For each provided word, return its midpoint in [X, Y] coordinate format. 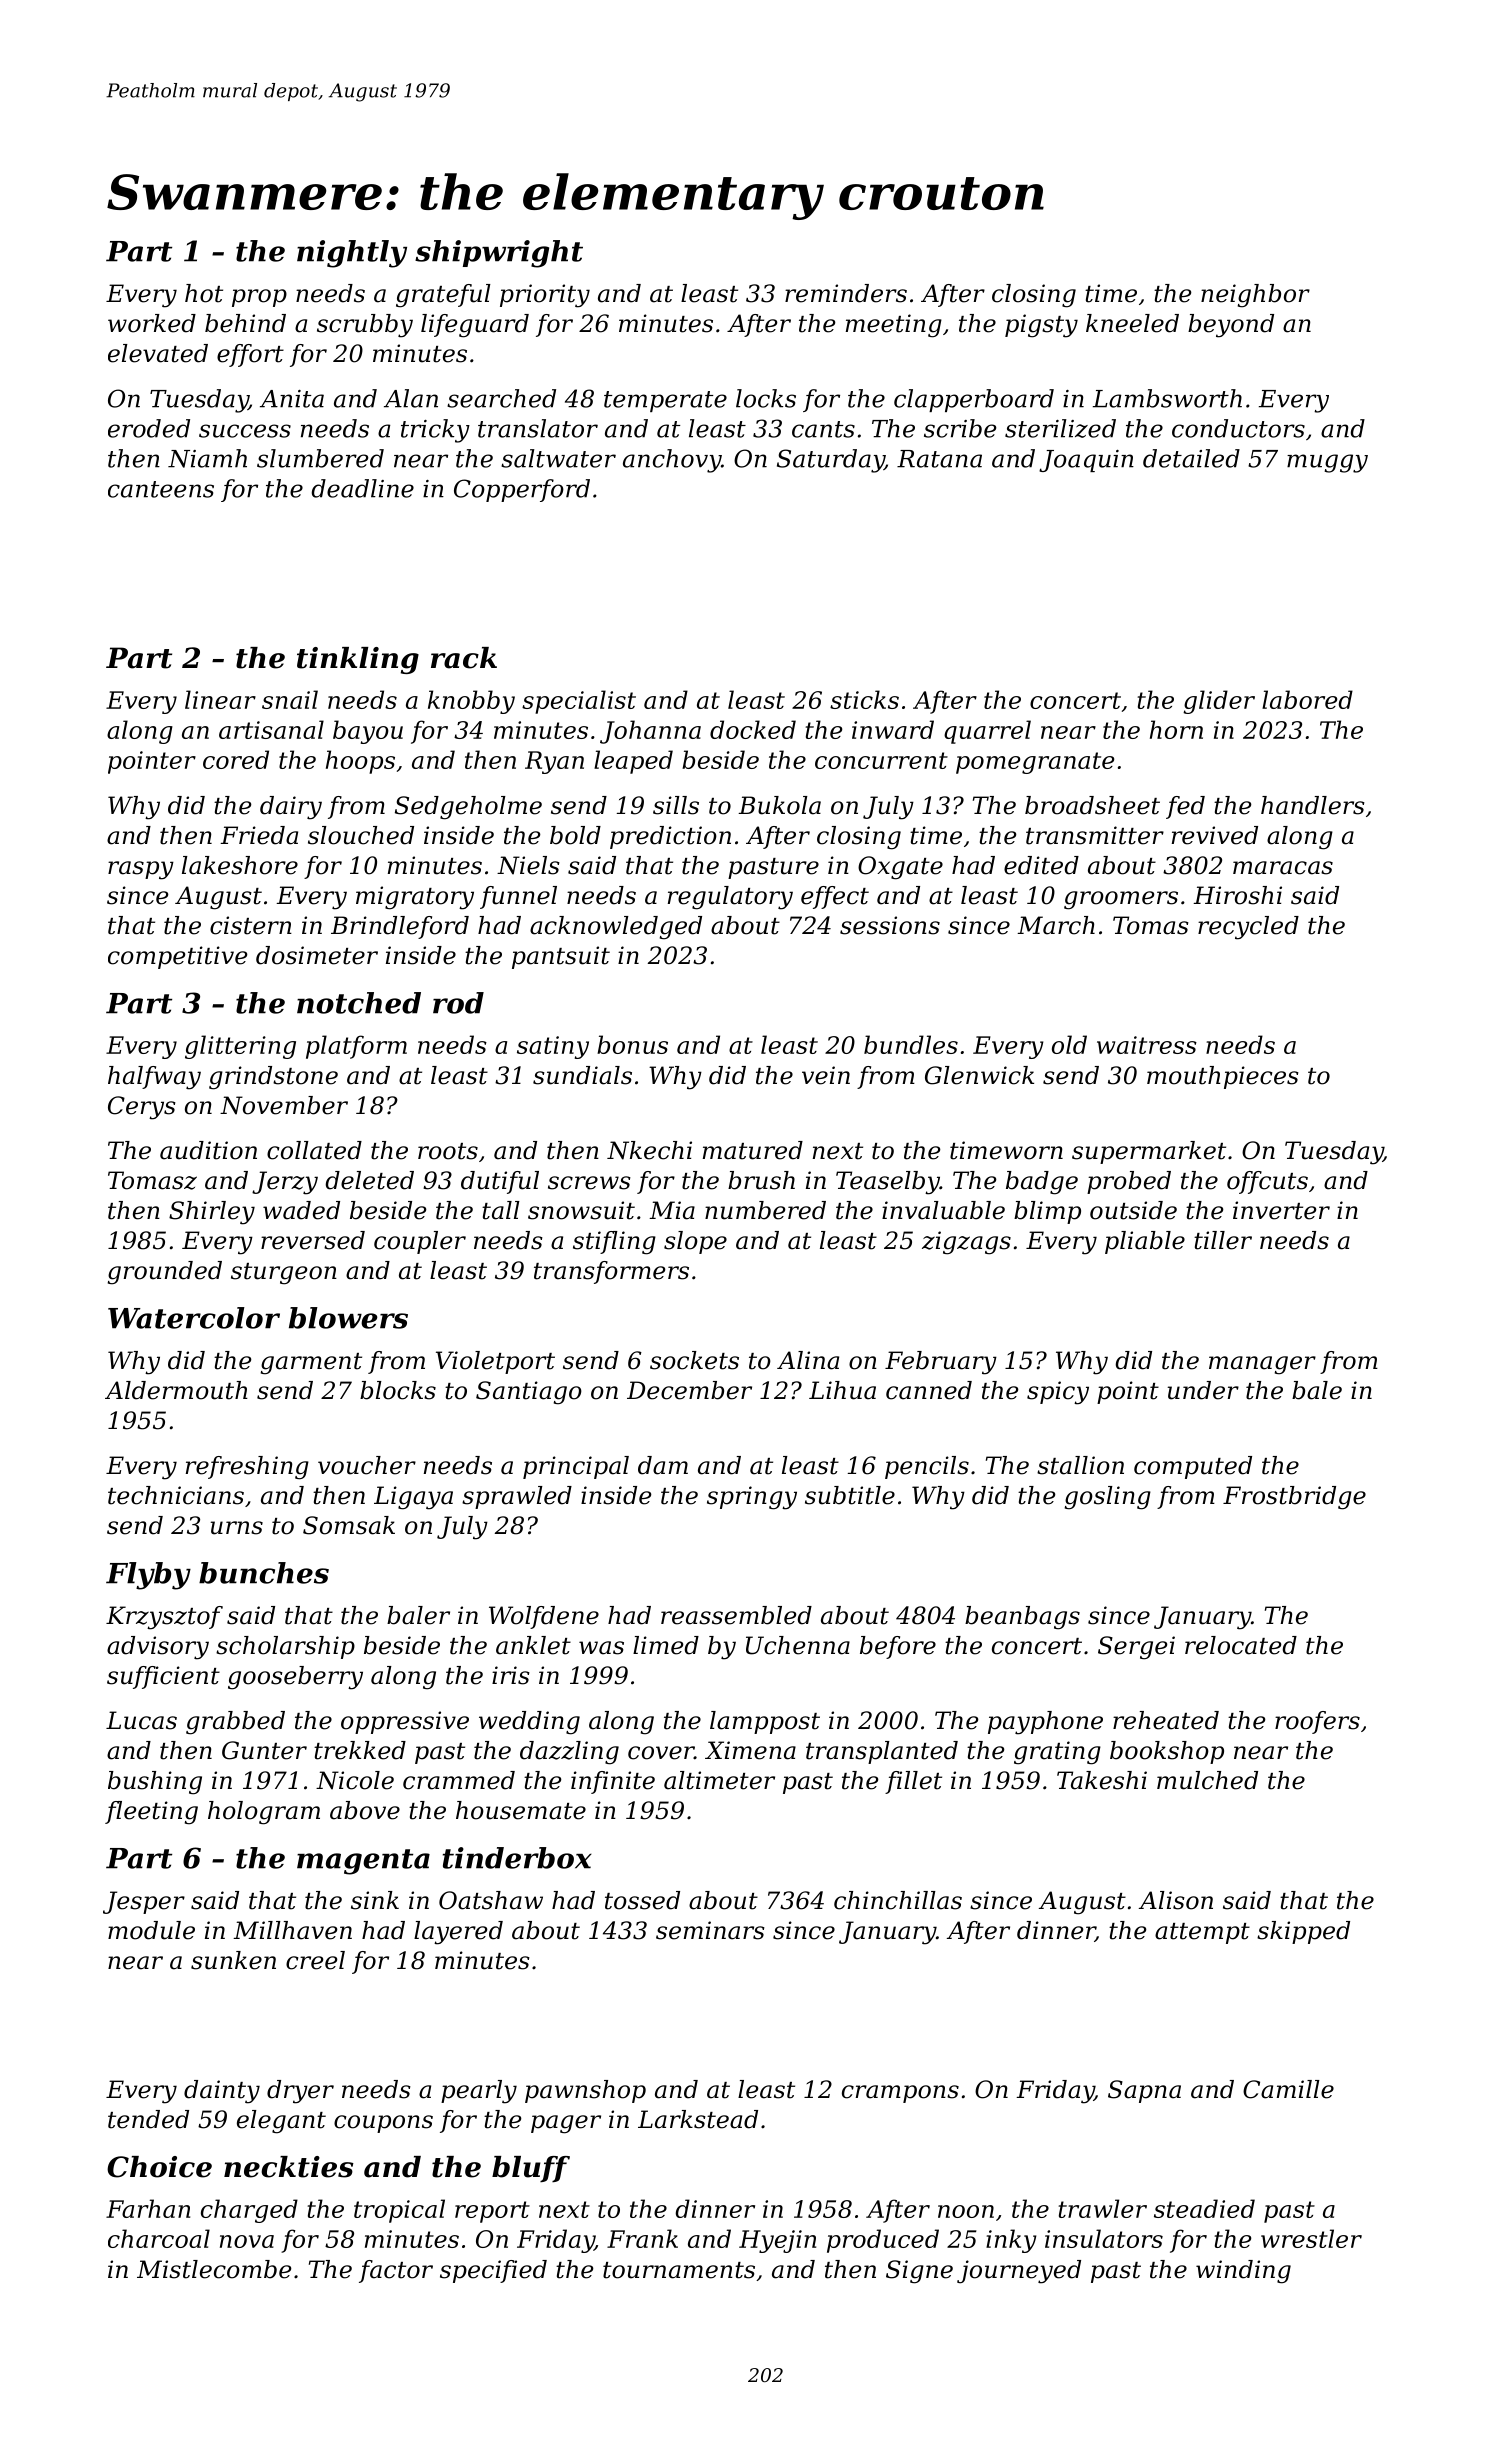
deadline [363, 488]
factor [396, 2271]
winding [1243, 2272]
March [1056, 925]
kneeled [1132, 323]
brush [761, 1180]
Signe [919, 2272]
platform [356, 1047]
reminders [846, 293]
